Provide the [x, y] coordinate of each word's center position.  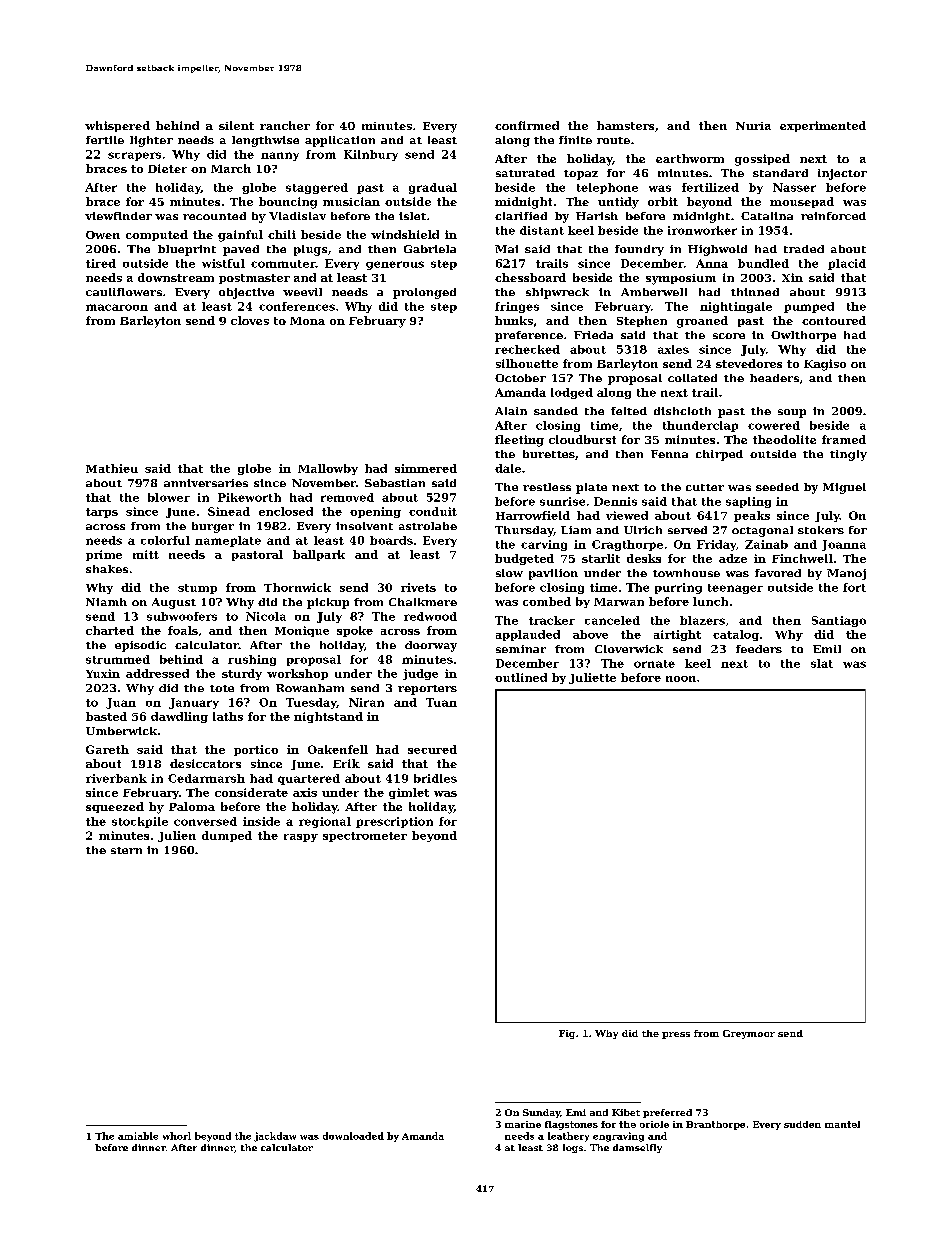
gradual [433, 188]
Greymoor [749, 1034]
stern [126, 850]
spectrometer [365, 837]
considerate [251, 792]
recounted [214, 216]
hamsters [625, 125]
